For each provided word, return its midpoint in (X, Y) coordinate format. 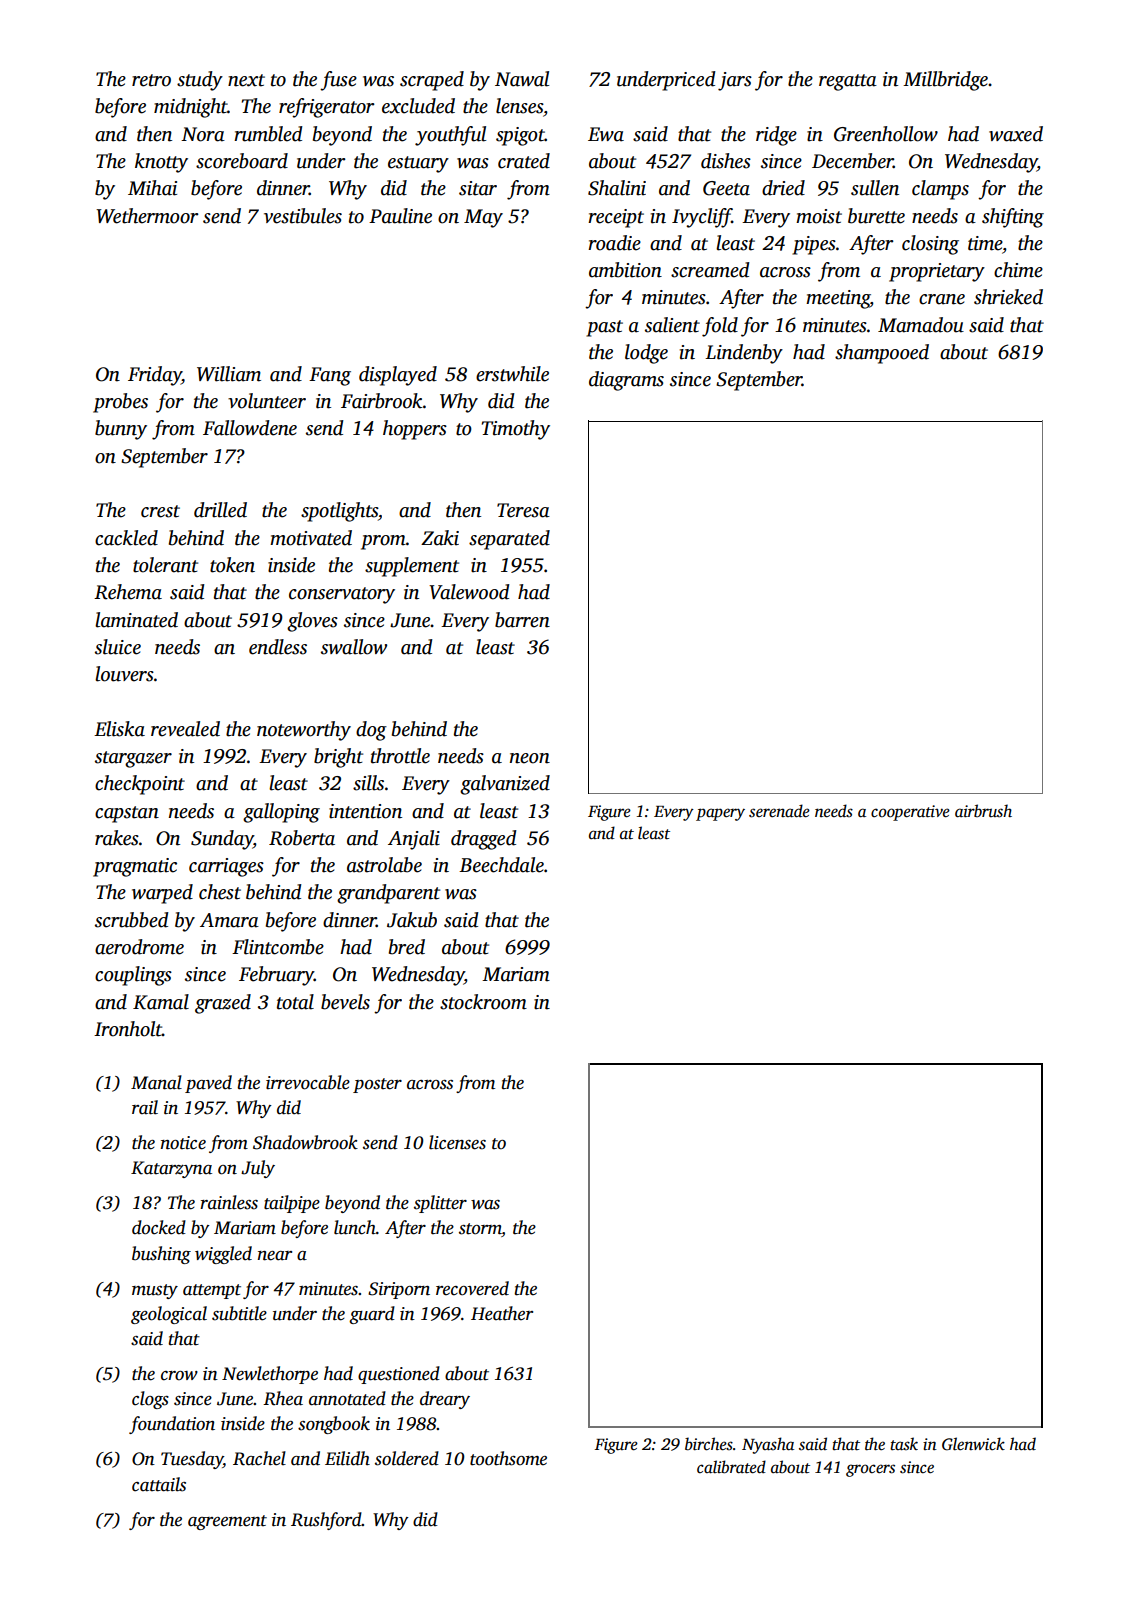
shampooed (882, 354)
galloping (281, 813)
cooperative (910, 813)
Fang (330, 376)
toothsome (508, 1458)
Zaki (440, 538)
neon (530, 758)
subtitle (239, 1313)
